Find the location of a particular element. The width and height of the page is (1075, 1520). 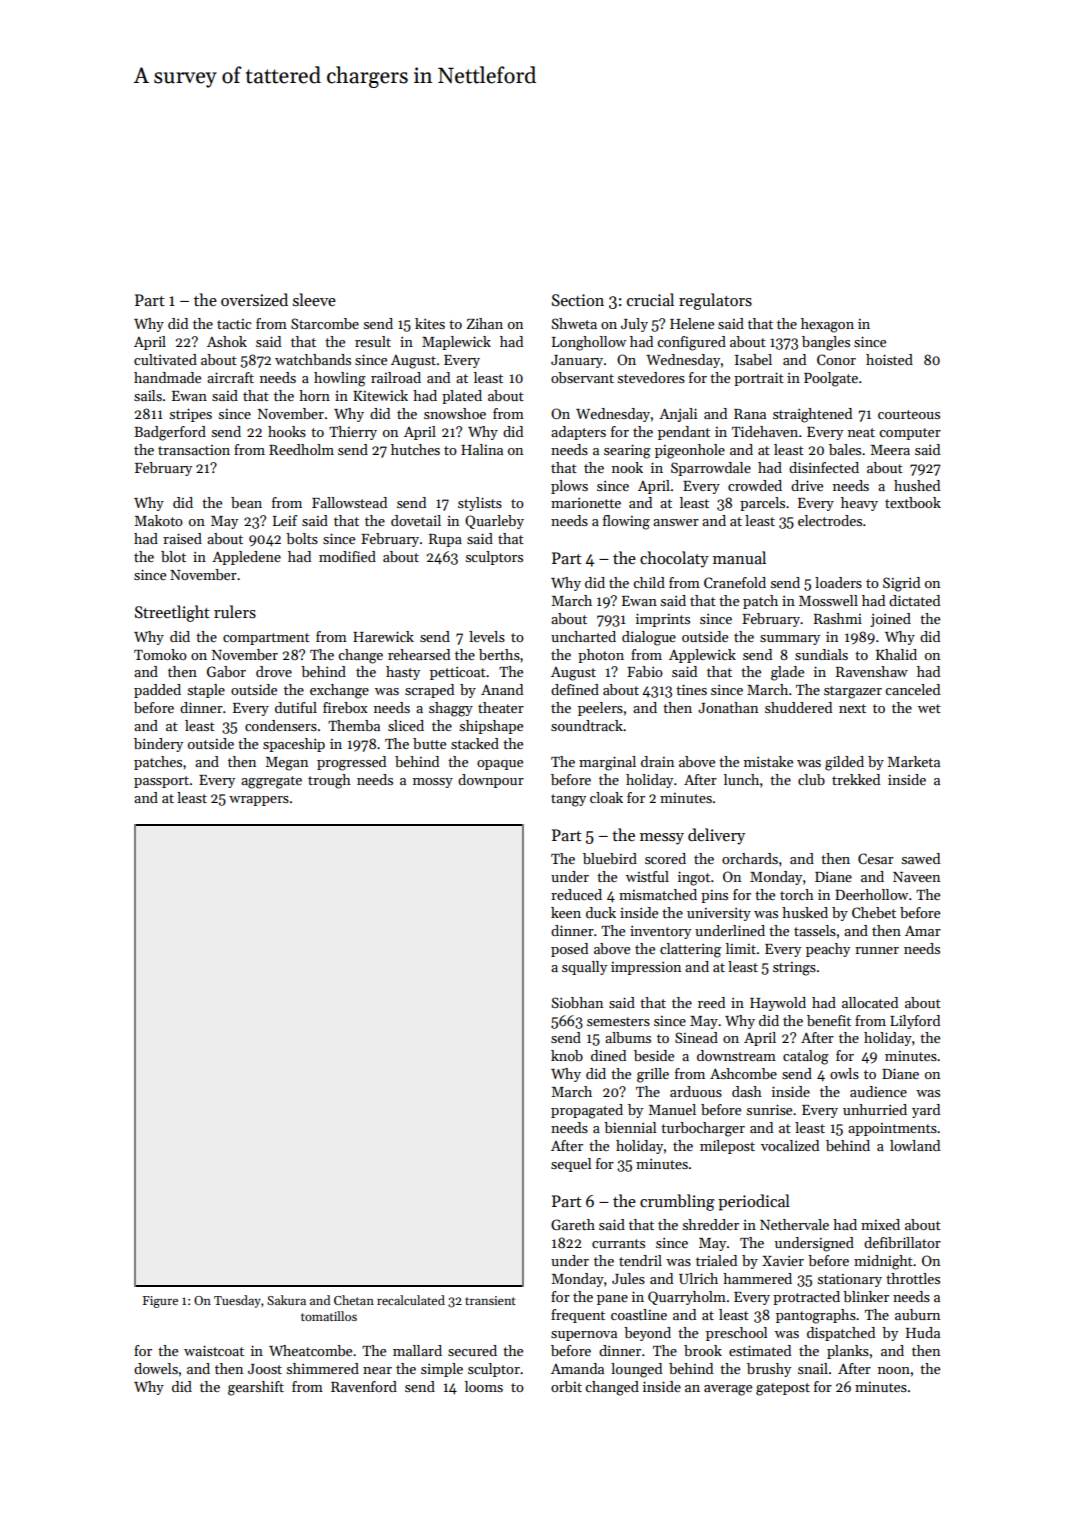

spaceship is located at coordinates (294, 745).
